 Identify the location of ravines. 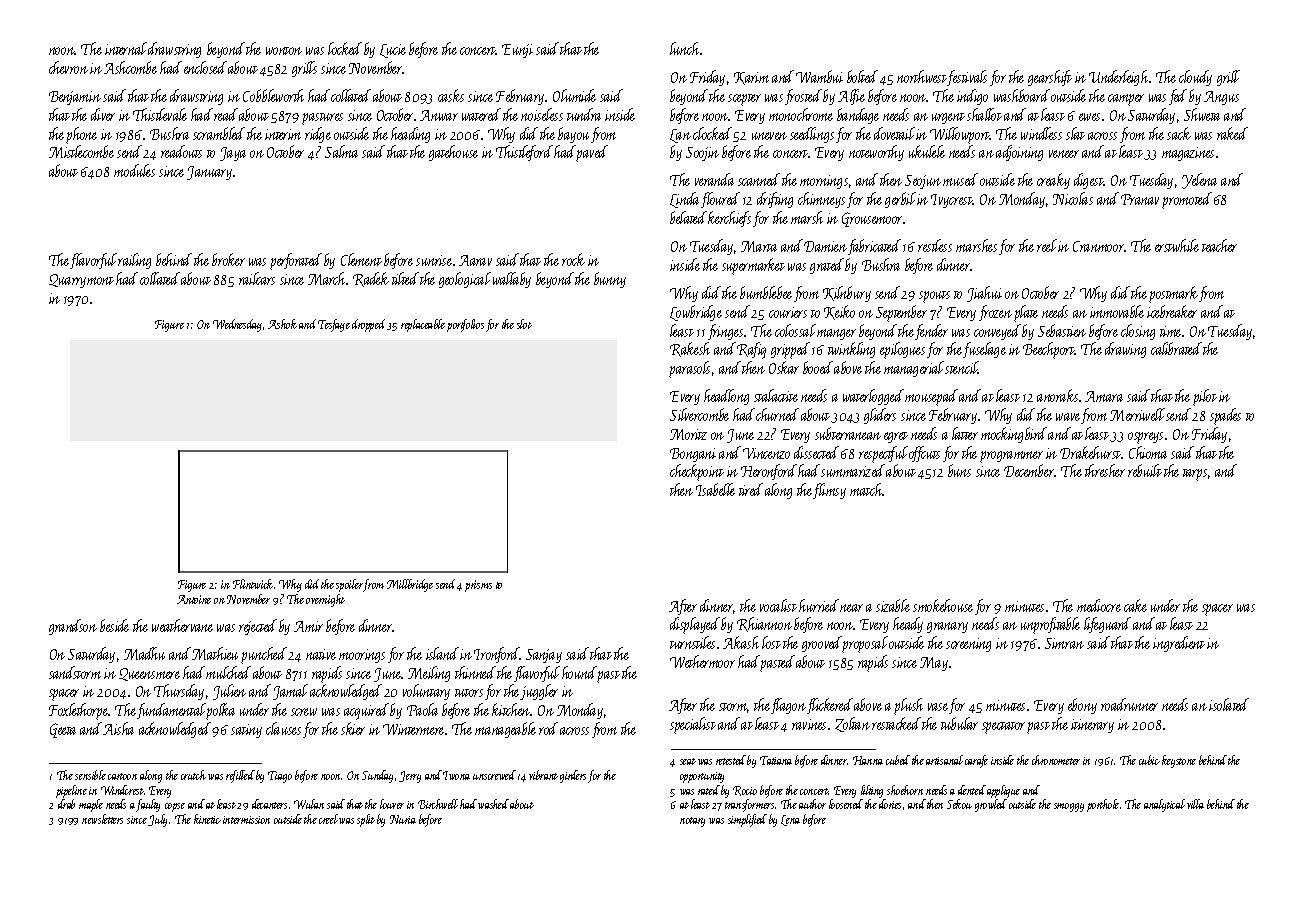
(809, 724).
